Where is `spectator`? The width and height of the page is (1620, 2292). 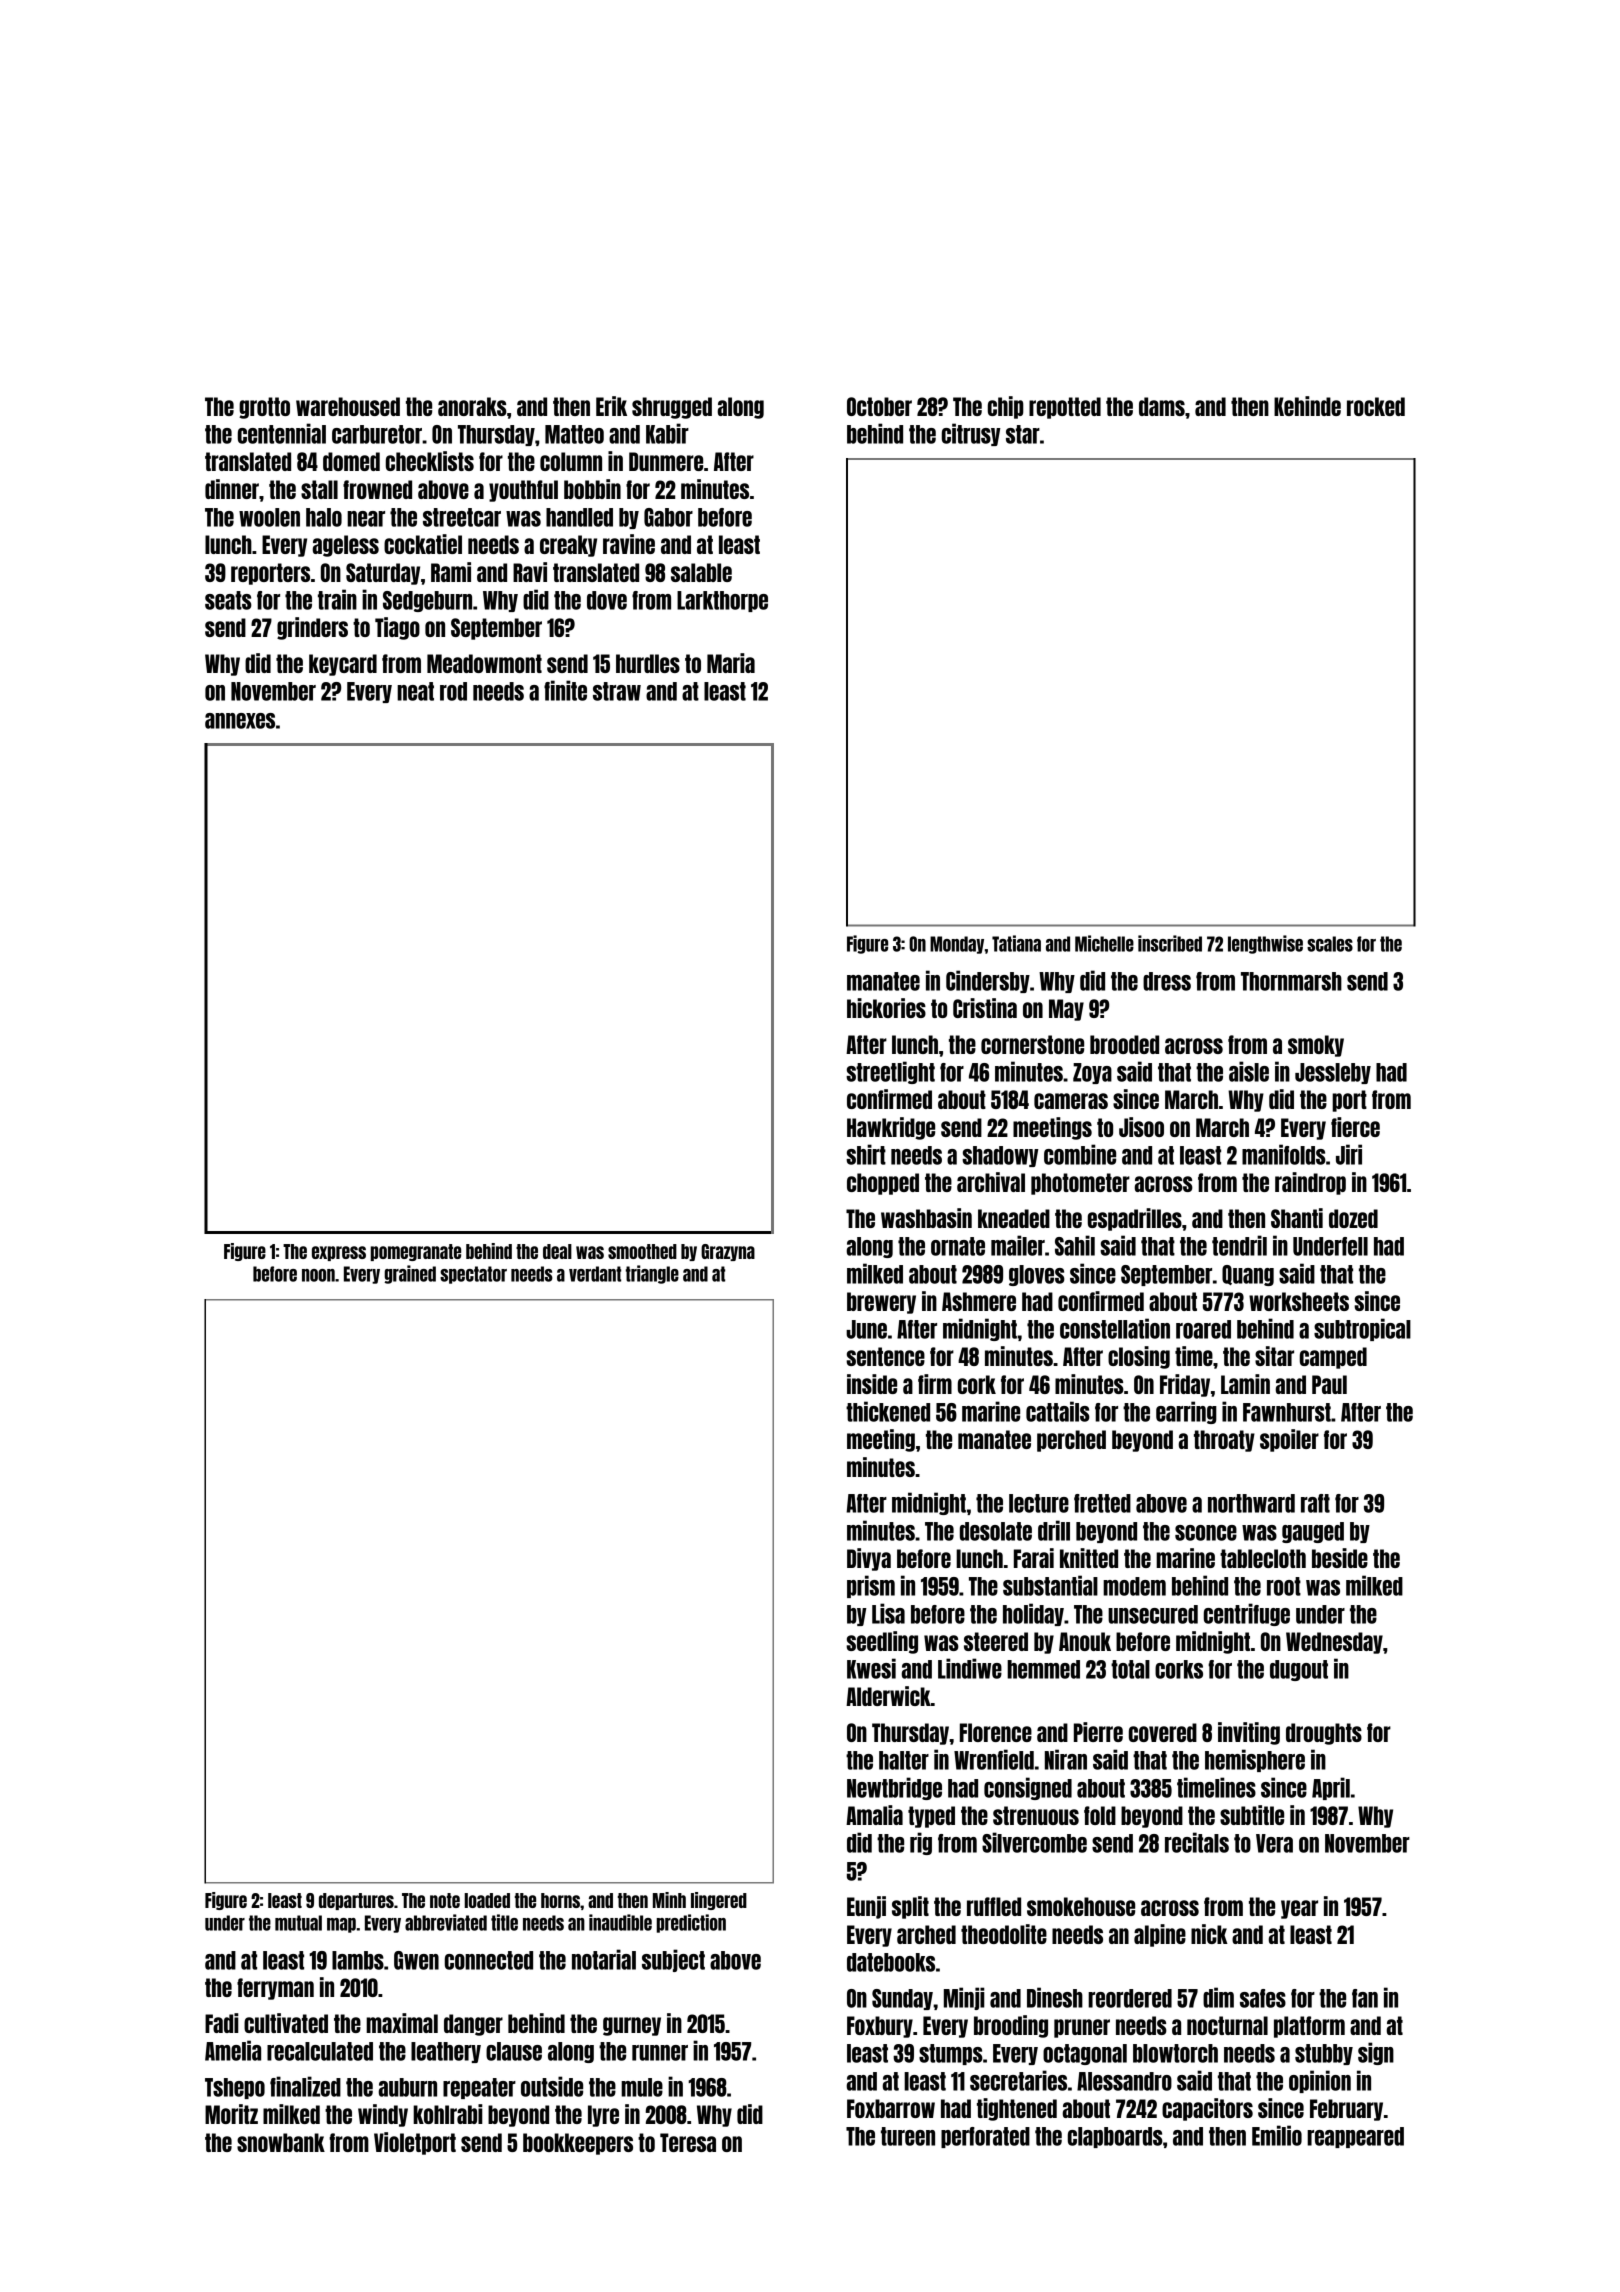 spectator is located at coordinates (473, 1275).
